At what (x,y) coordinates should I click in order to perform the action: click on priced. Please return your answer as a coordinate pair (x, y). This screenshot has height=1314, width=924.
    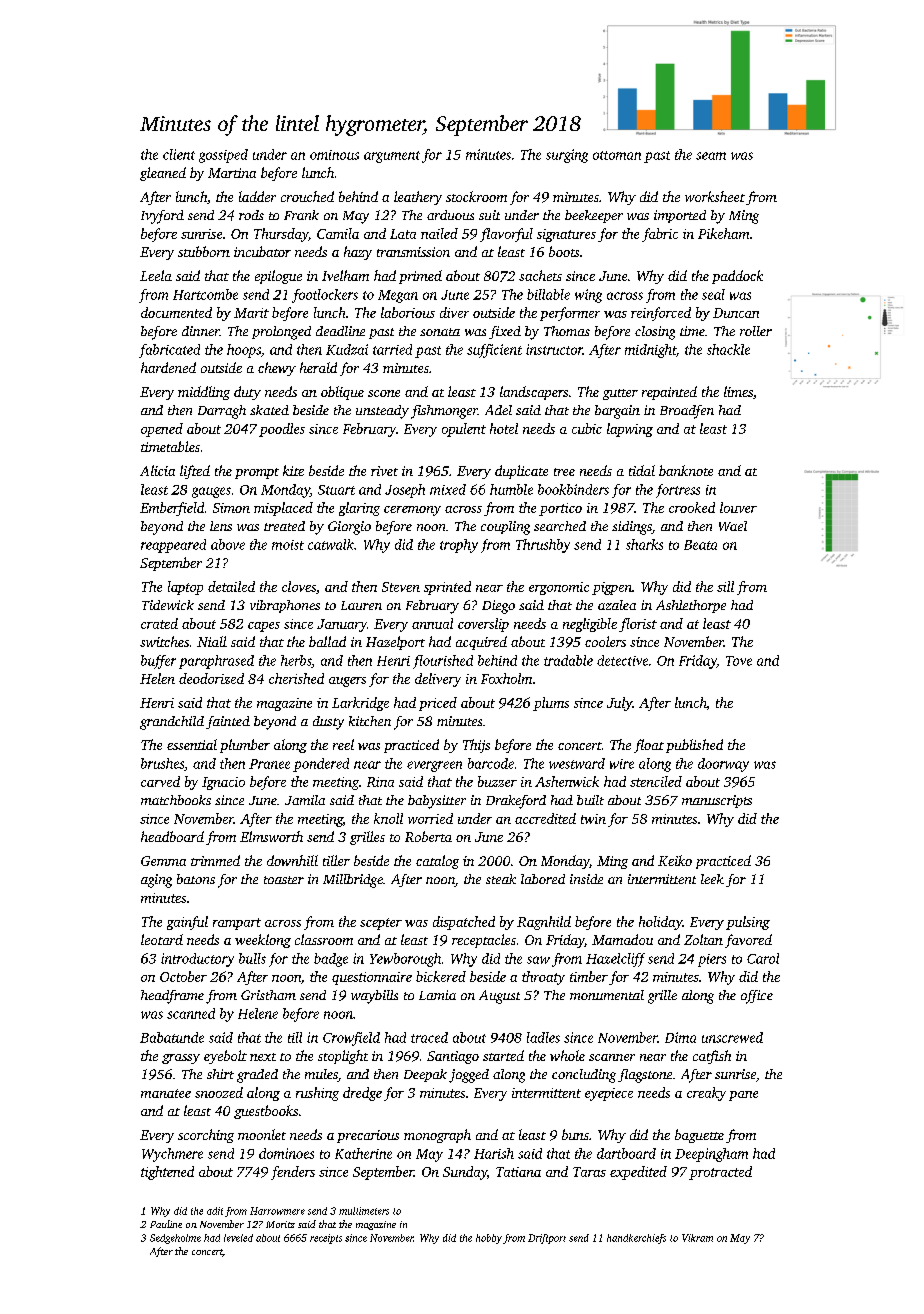
    Looking at the image, I should click on (438, 704).
